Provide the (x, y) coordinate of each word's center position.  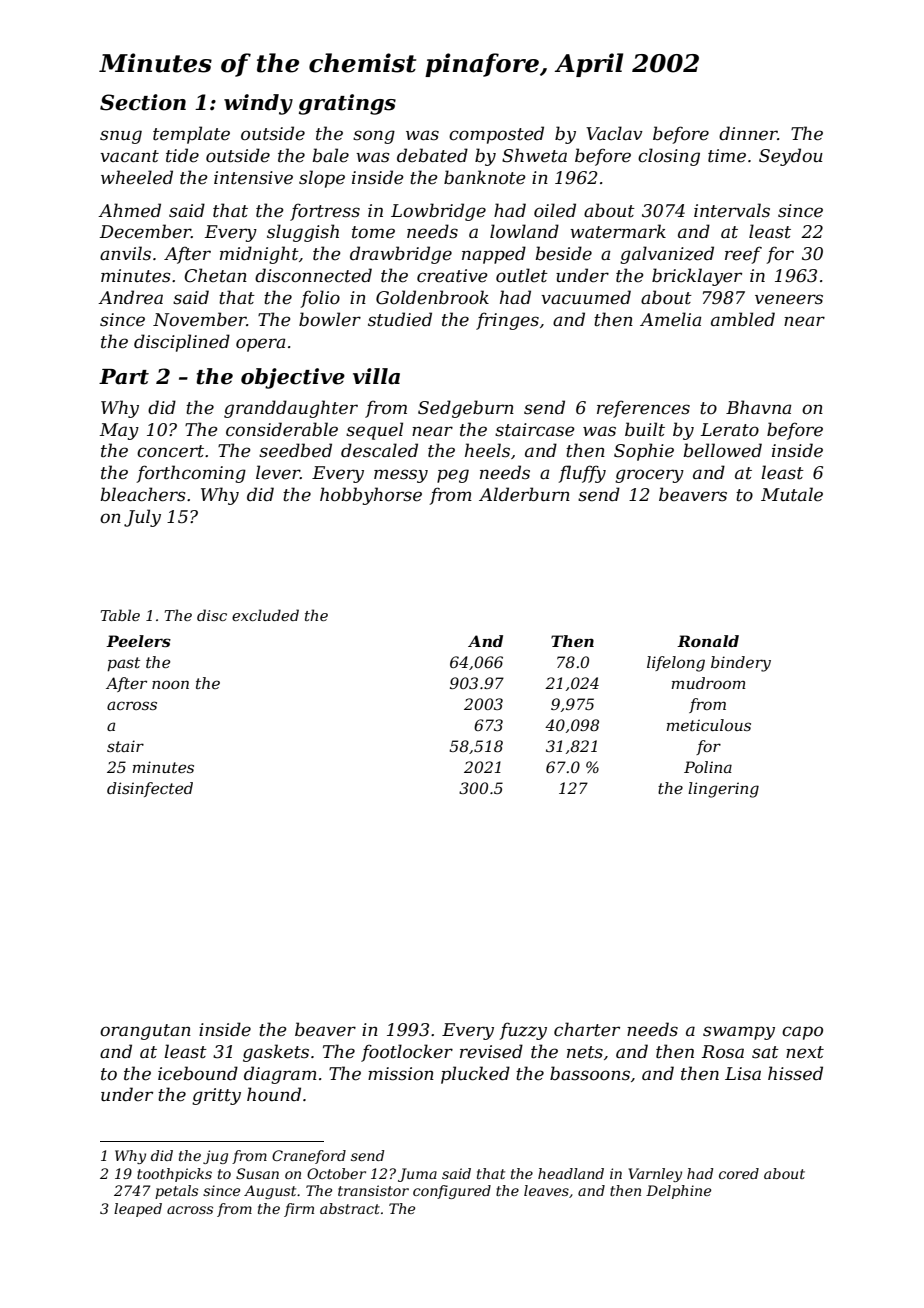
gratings (347, 104)
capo (802, 1033)
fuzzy (523, 1031)
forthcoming (191, 474)
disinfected (150, 789)
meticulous (709, 725)
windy (258, 104)
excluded (265, 615)
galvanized (667, 255)
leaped (138, 1210)
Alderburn (524, 494)
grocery (649, 476)
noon (170, 684)
